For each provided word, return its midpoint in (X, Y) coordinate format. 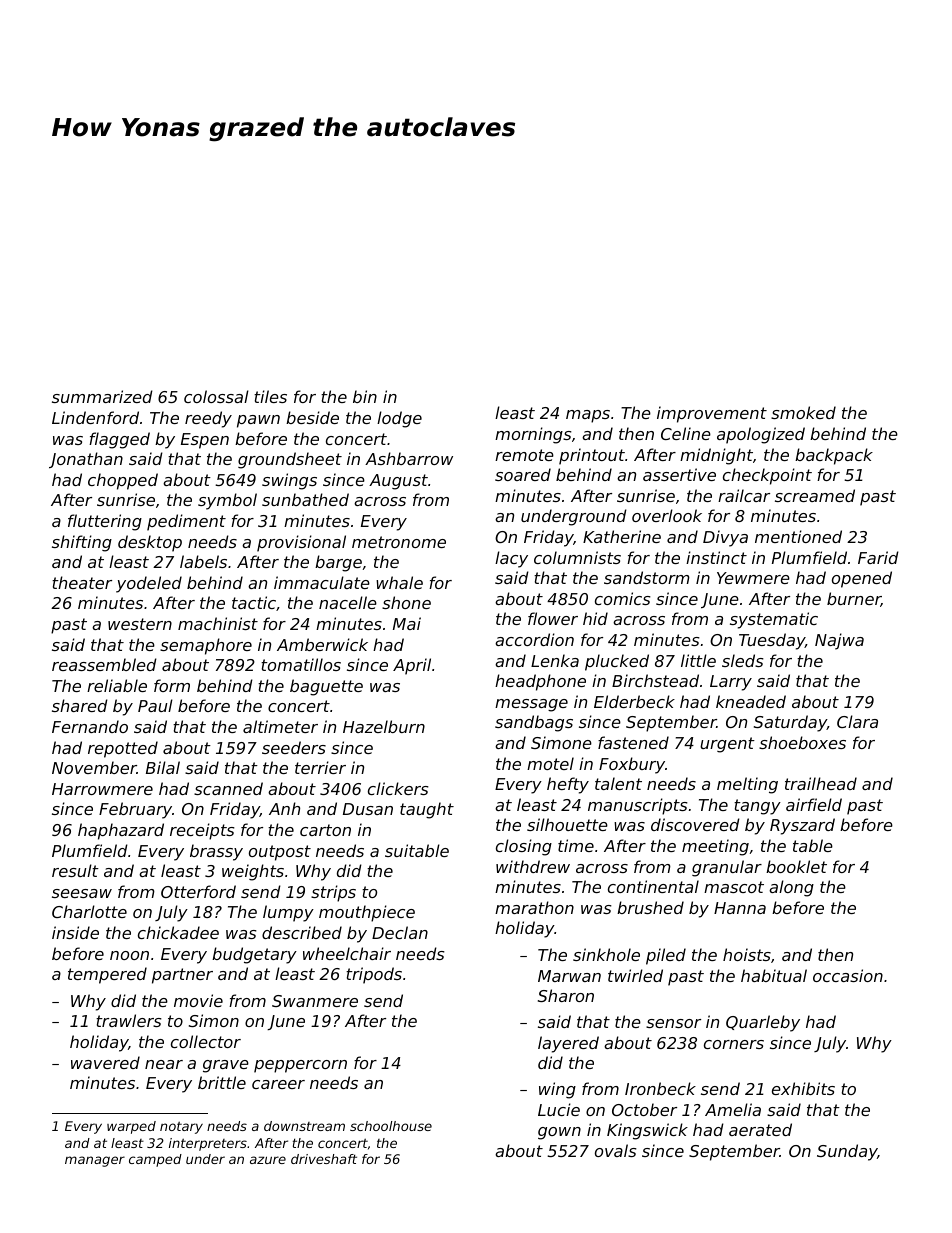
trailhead (821, 783)
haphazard (121, 831)
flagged (119, 440)
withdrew (533, 866)
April (412, 666)
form (172, 685)
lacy (511, 559)
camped (155, 1160)
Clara (857, 721)
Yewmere (753, 578)
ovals (616, 1150)
